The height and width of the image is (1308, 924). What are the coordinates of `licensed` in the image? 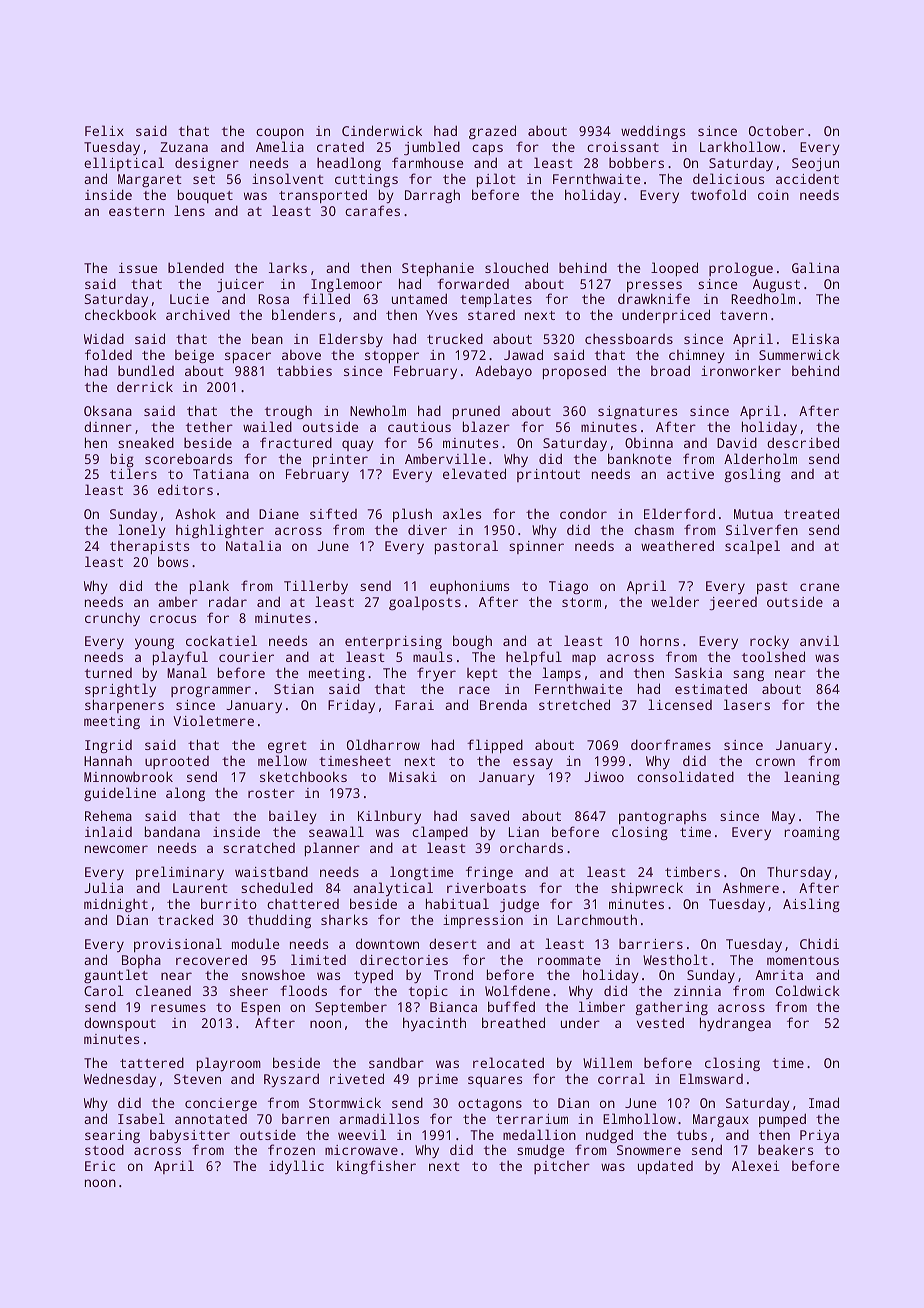 It's located at (680, 704).
